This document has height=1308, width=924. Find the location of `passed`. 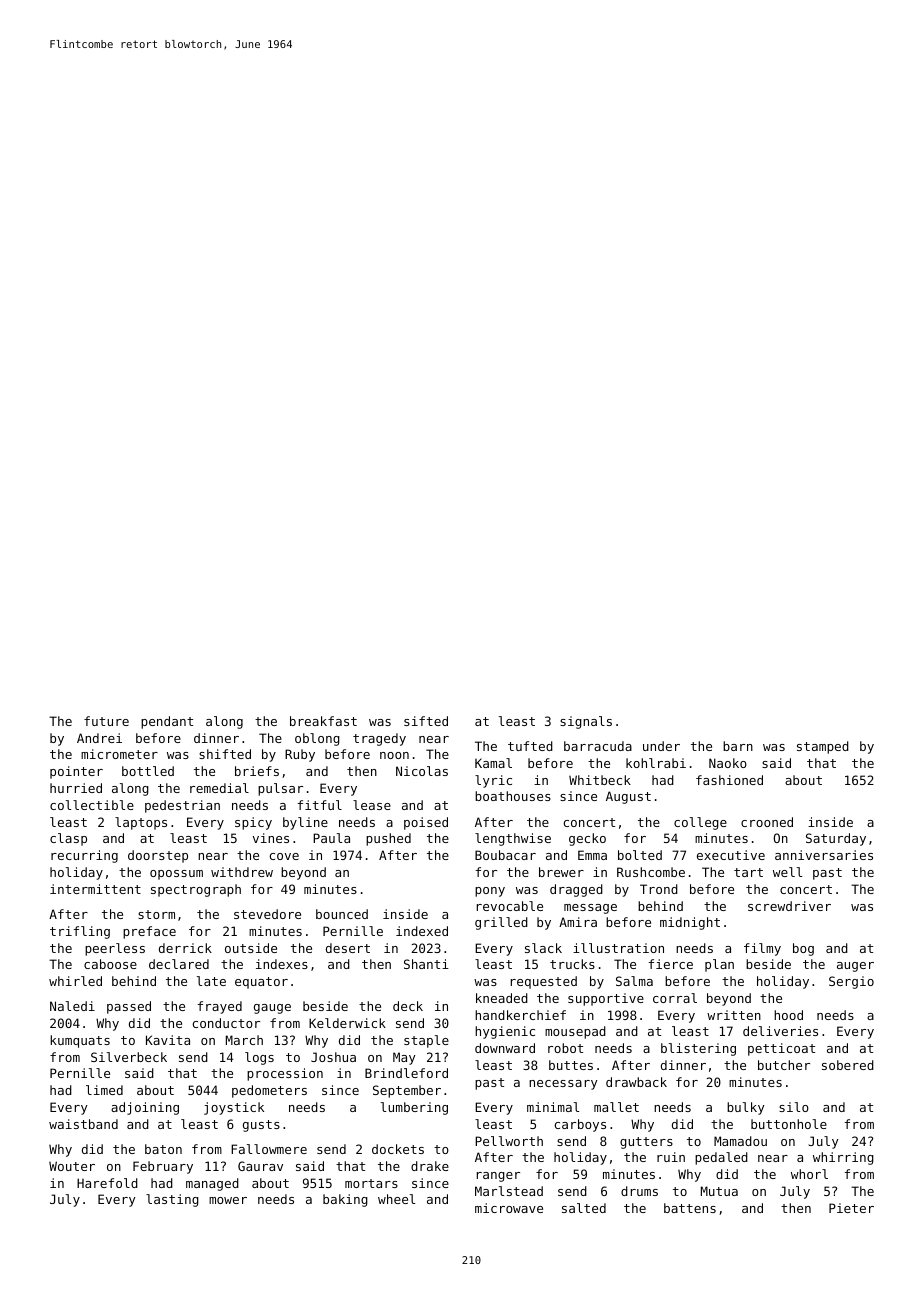

passed is located at coordinates (129, 1007).
